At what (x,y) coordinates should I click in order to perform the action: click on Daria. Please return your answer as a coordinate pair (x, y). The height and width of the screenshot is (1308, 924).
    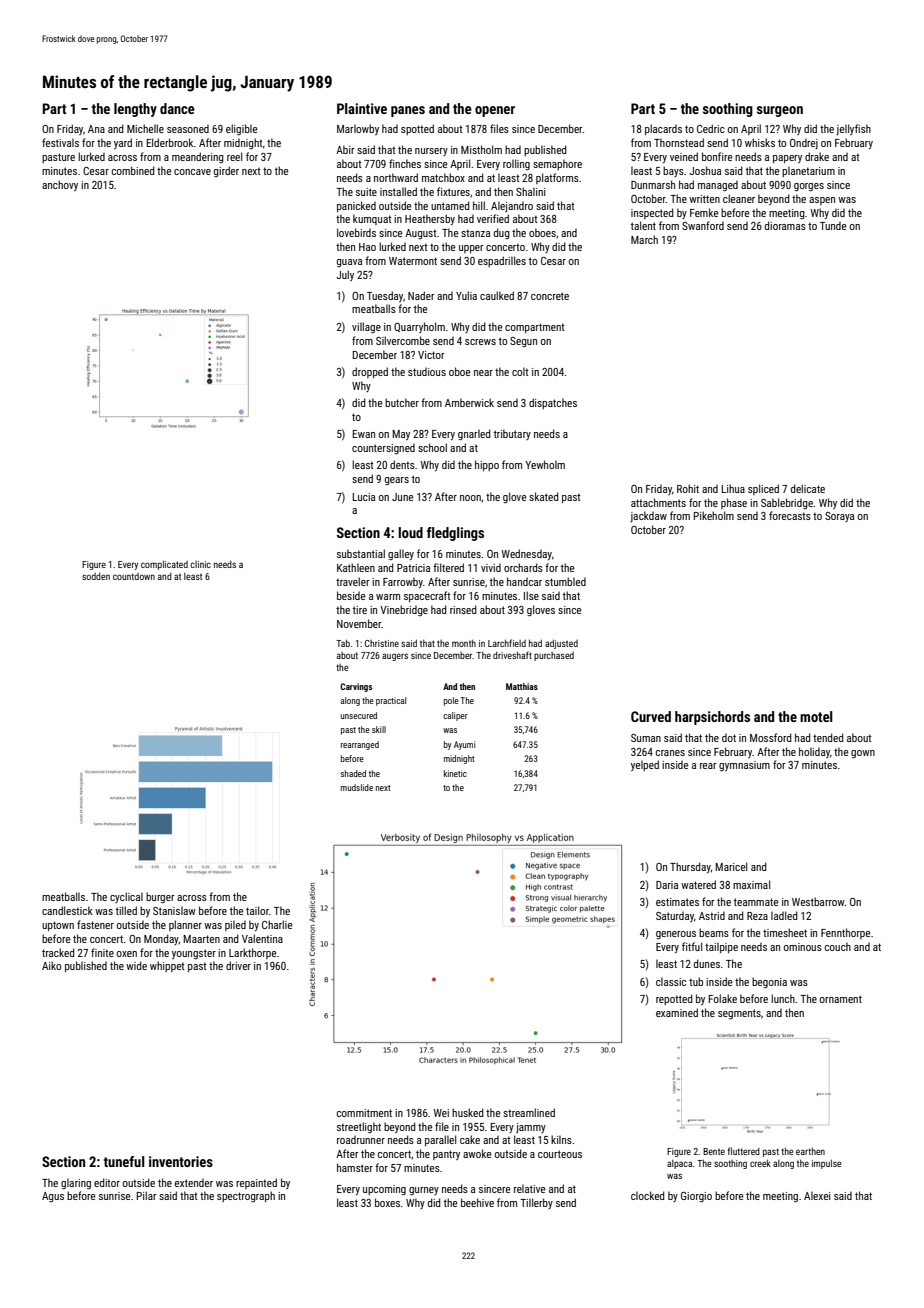
    Looking at the image, I should click on (667, 885).
